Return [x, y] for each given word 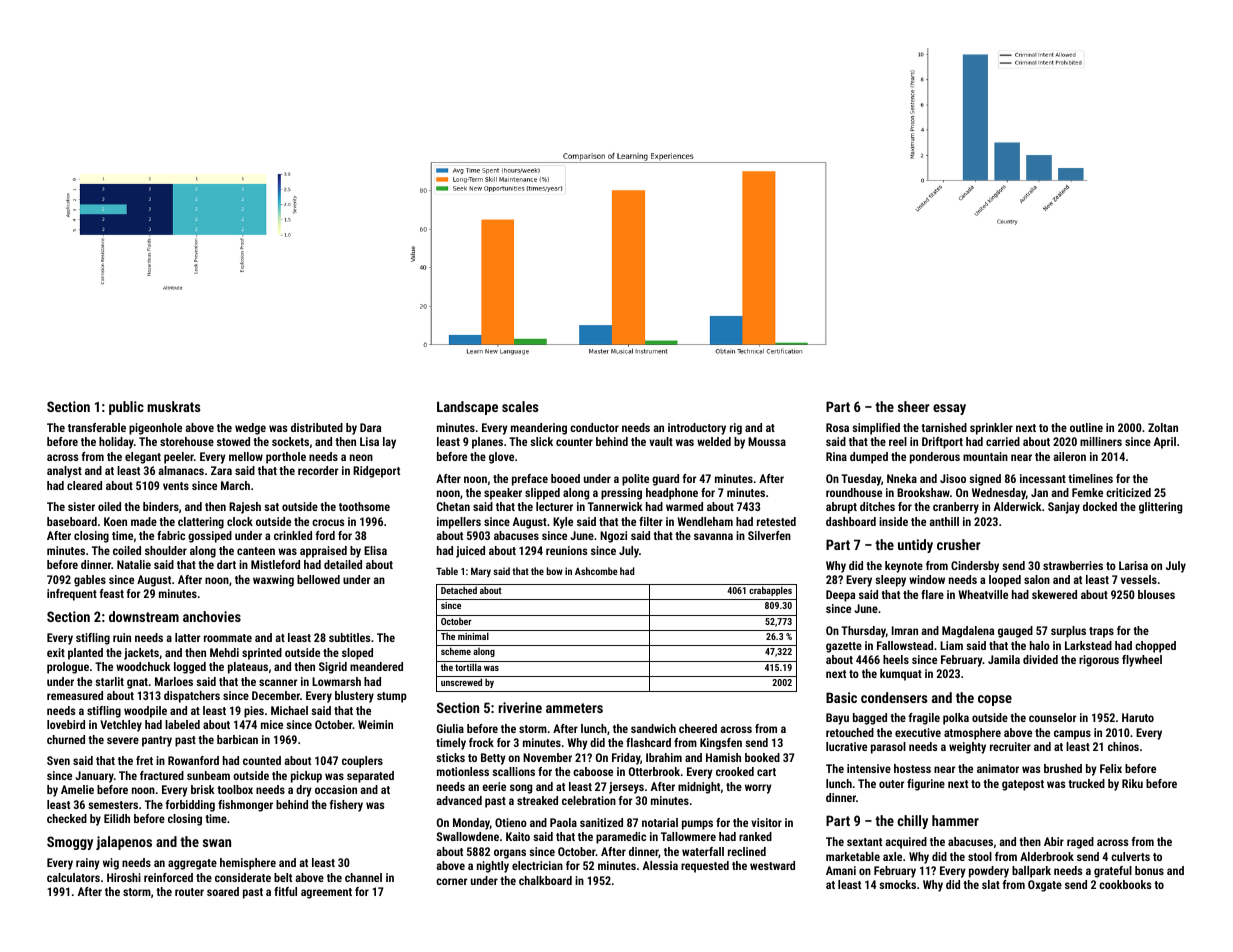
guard [665, 480]
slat [991, 884]
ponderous [935, 458]
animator [998, 768]
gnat [137, 683]
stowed [233, 441]
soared [223, 891]
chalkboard [545, 880]
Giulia [450, 728]
